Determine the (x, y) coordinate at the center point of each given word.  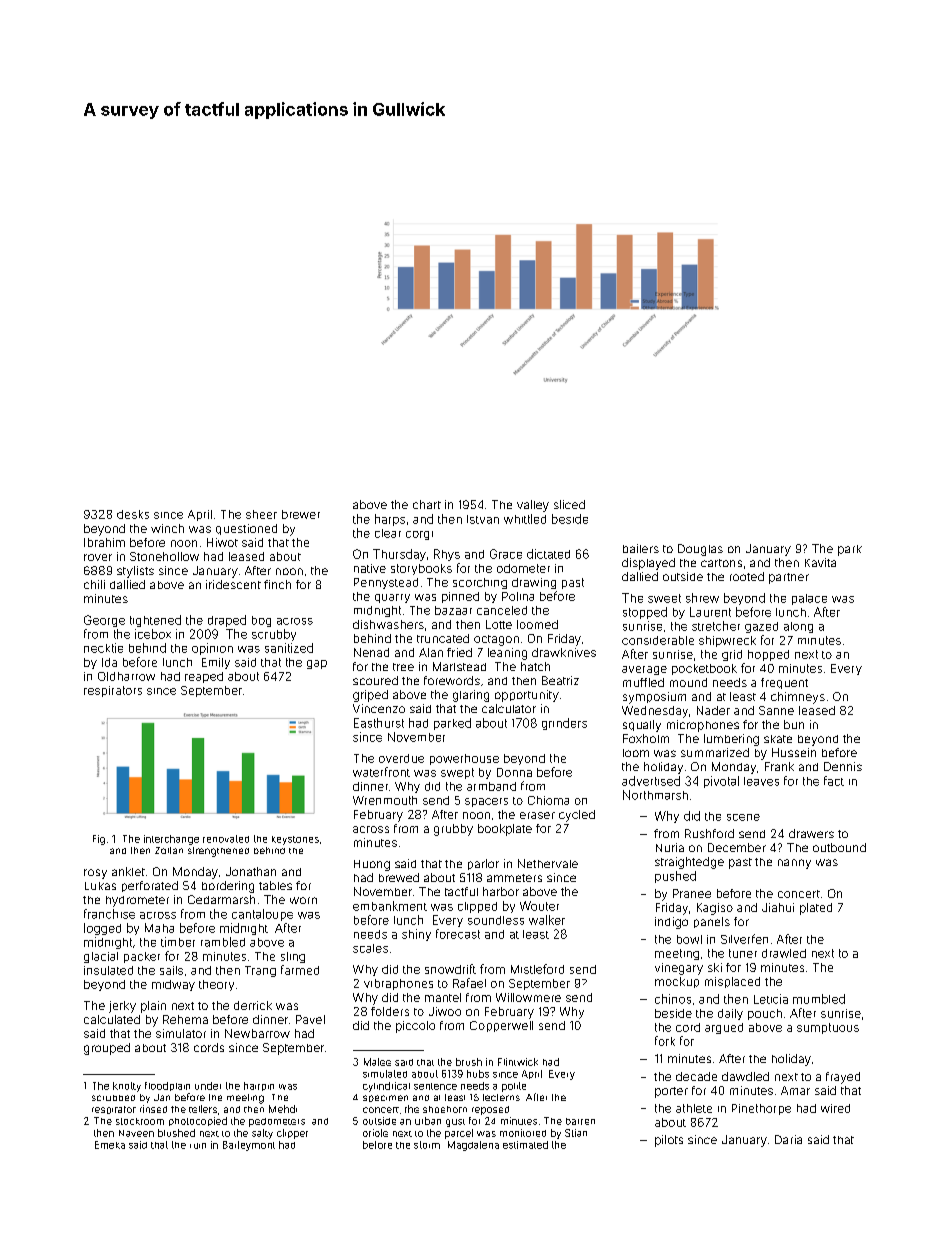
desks (133, 514)
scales (370, 948)
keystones (295, 840)
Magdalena (473, 1146)
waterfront (381, 772)
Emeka (110, 1145)
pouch (765, 1014)
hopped (768, 655)
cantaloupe (262, 915)
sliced (569, 504)
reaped (204, 677)
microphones (703, 726)
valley (533, 506)
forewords (452, 680)
